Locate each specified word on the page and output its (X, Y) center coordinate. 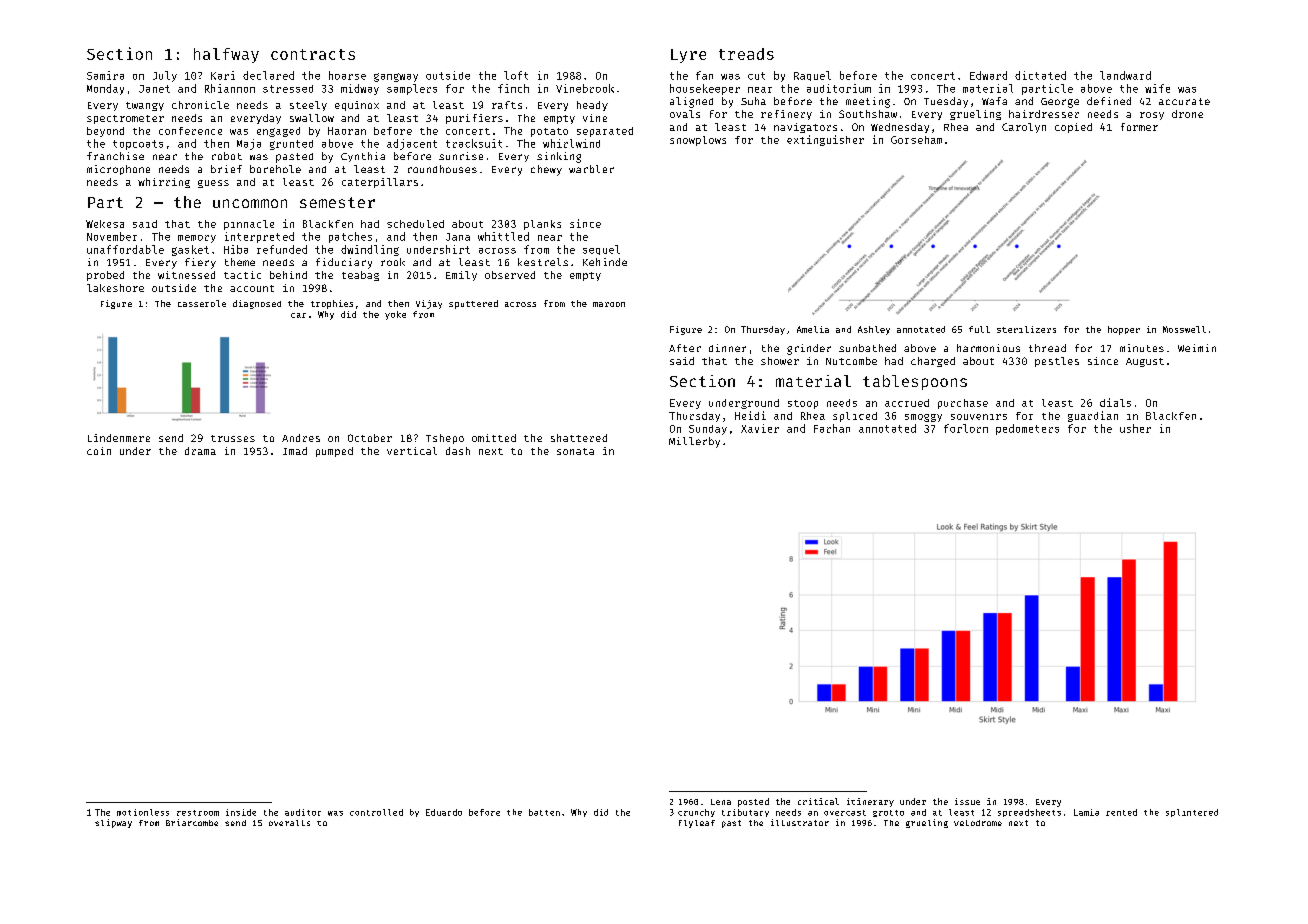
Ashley (874, 330)
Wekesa (105, 224)
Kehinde (605, 262)
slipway (113, 823)
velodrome (978, 823)
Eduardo (444, 812)
